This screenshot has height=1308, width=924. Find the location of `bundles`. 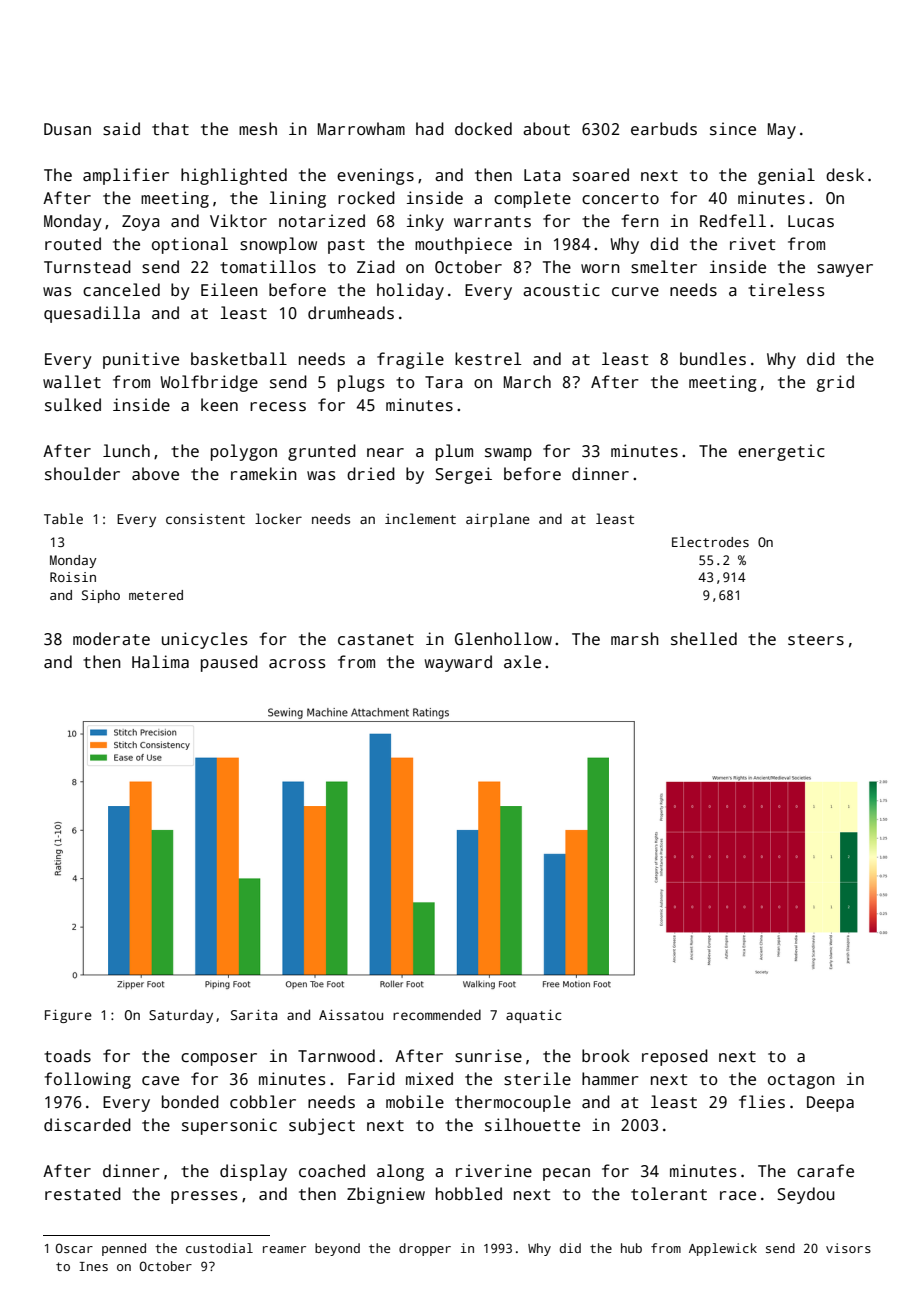

bundles is located at coordinates (713, 359).
